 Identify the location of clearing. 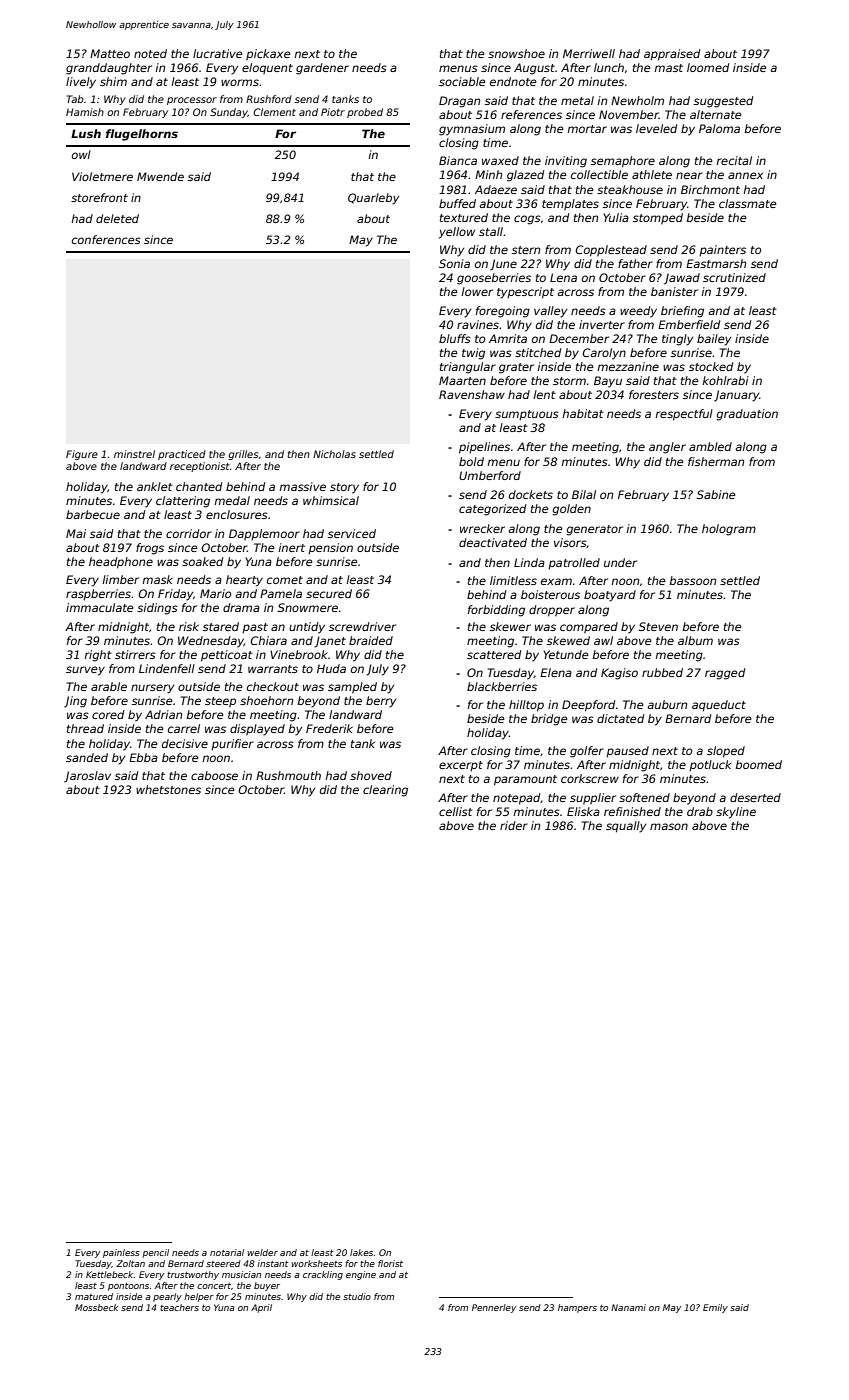
(385, 791).
